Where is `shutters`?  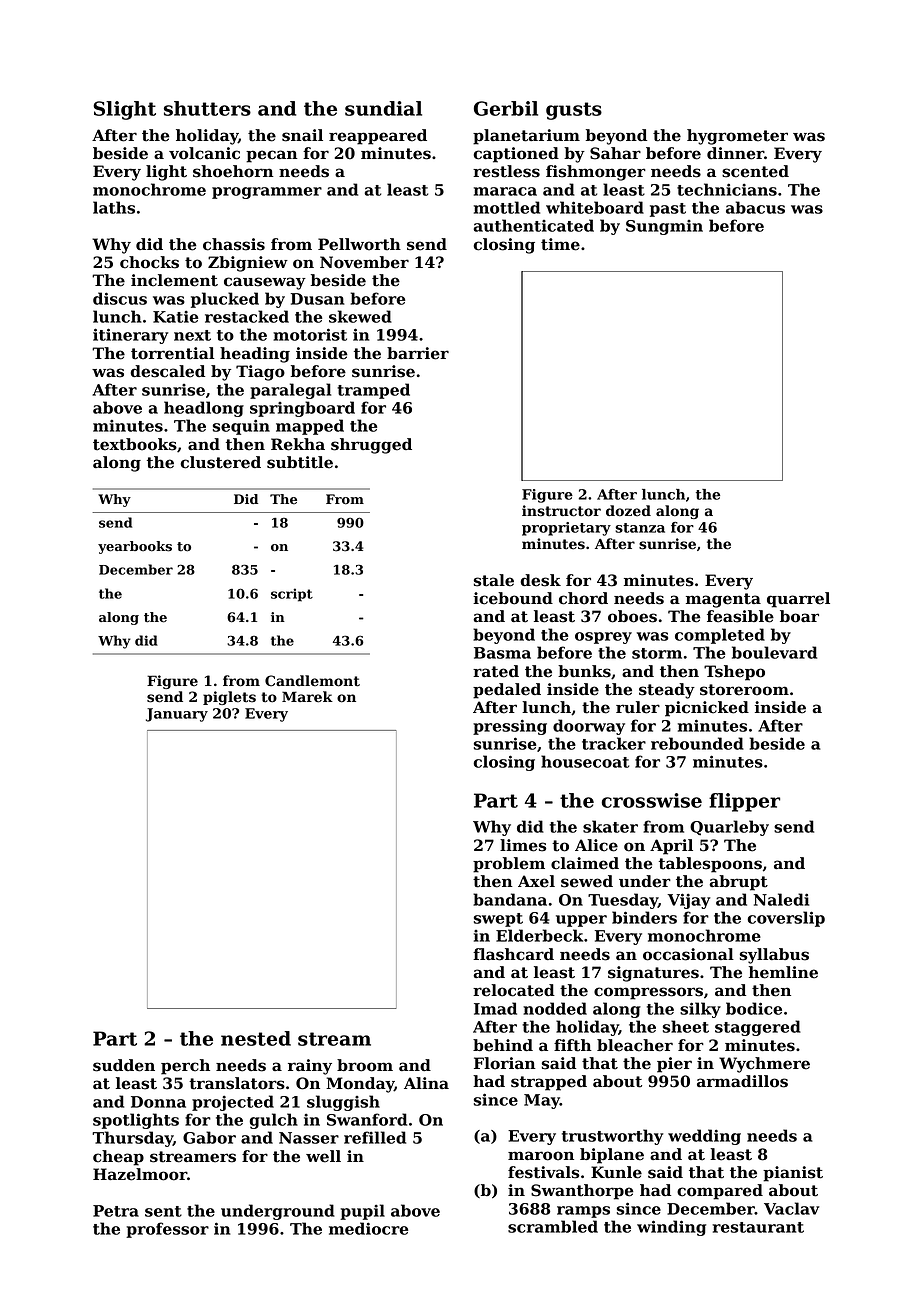
shutters is located at coordinates (207, 108).
